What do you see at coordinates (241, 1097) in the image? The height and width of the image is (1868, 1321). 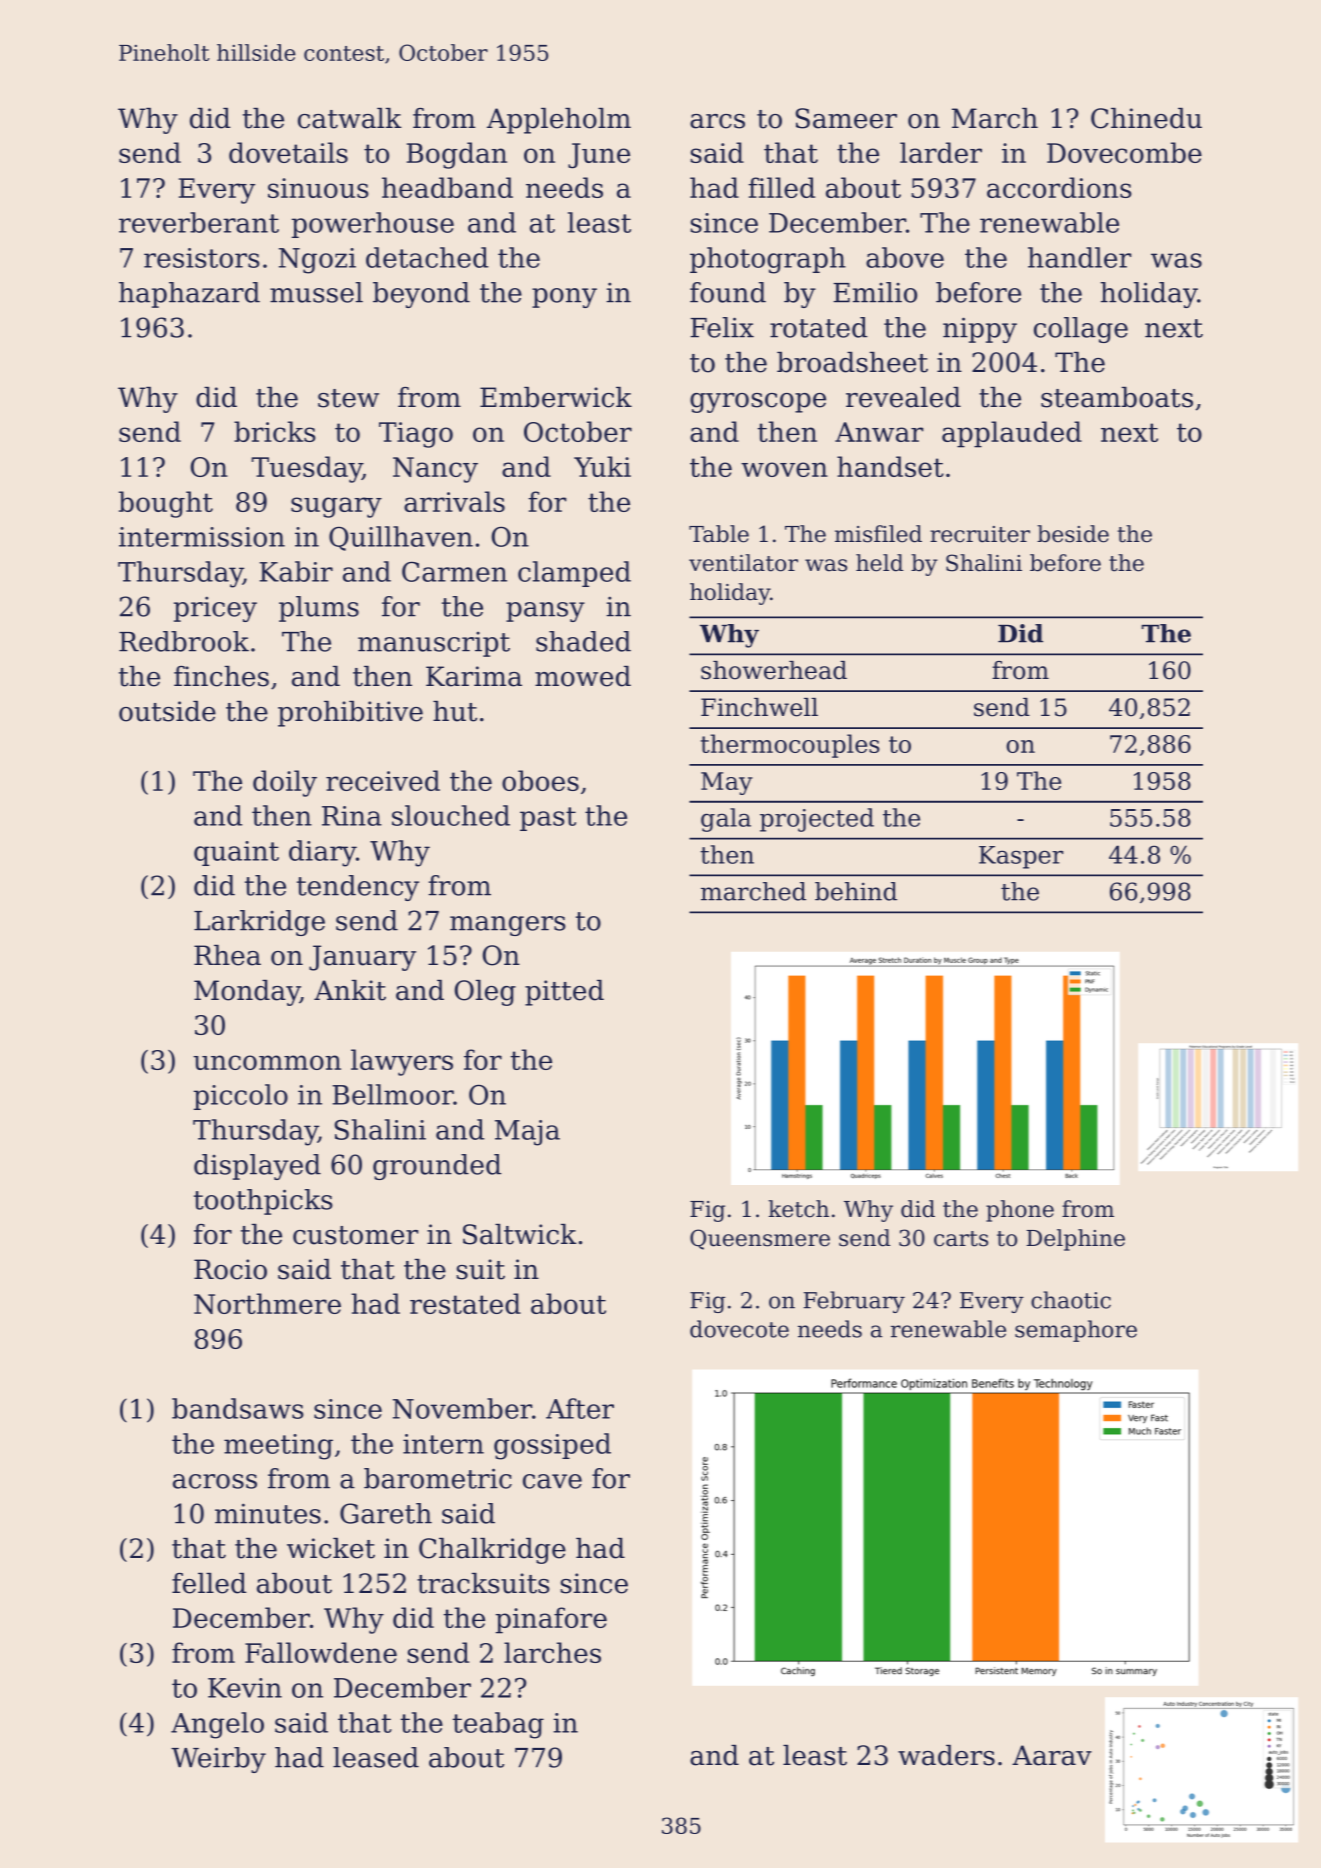 I see `piccolo` at bounding box center [241, 1097].
